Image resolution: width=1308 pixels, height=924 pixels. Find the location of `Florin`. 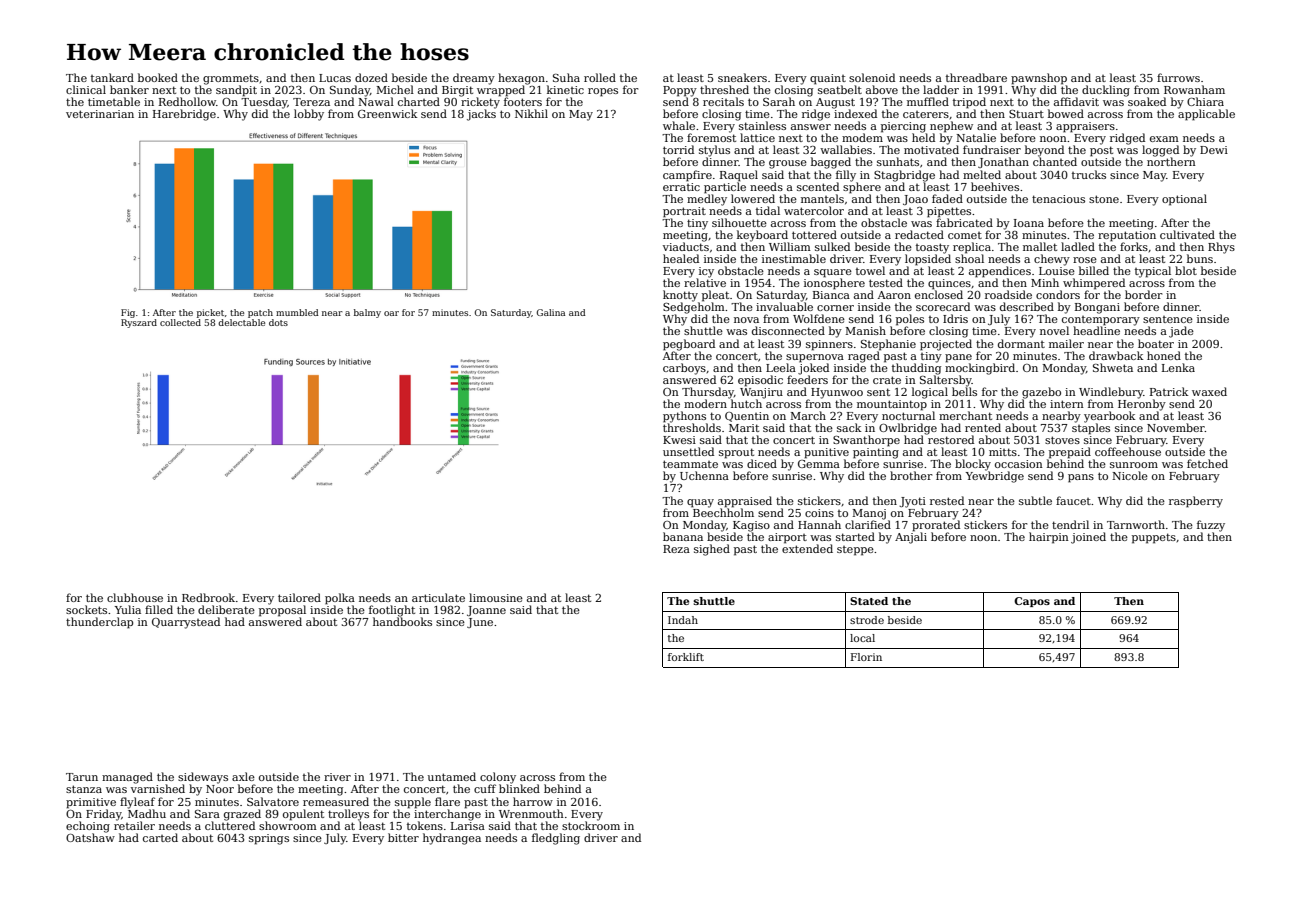

Florin is located at coordinates (866, 657).
